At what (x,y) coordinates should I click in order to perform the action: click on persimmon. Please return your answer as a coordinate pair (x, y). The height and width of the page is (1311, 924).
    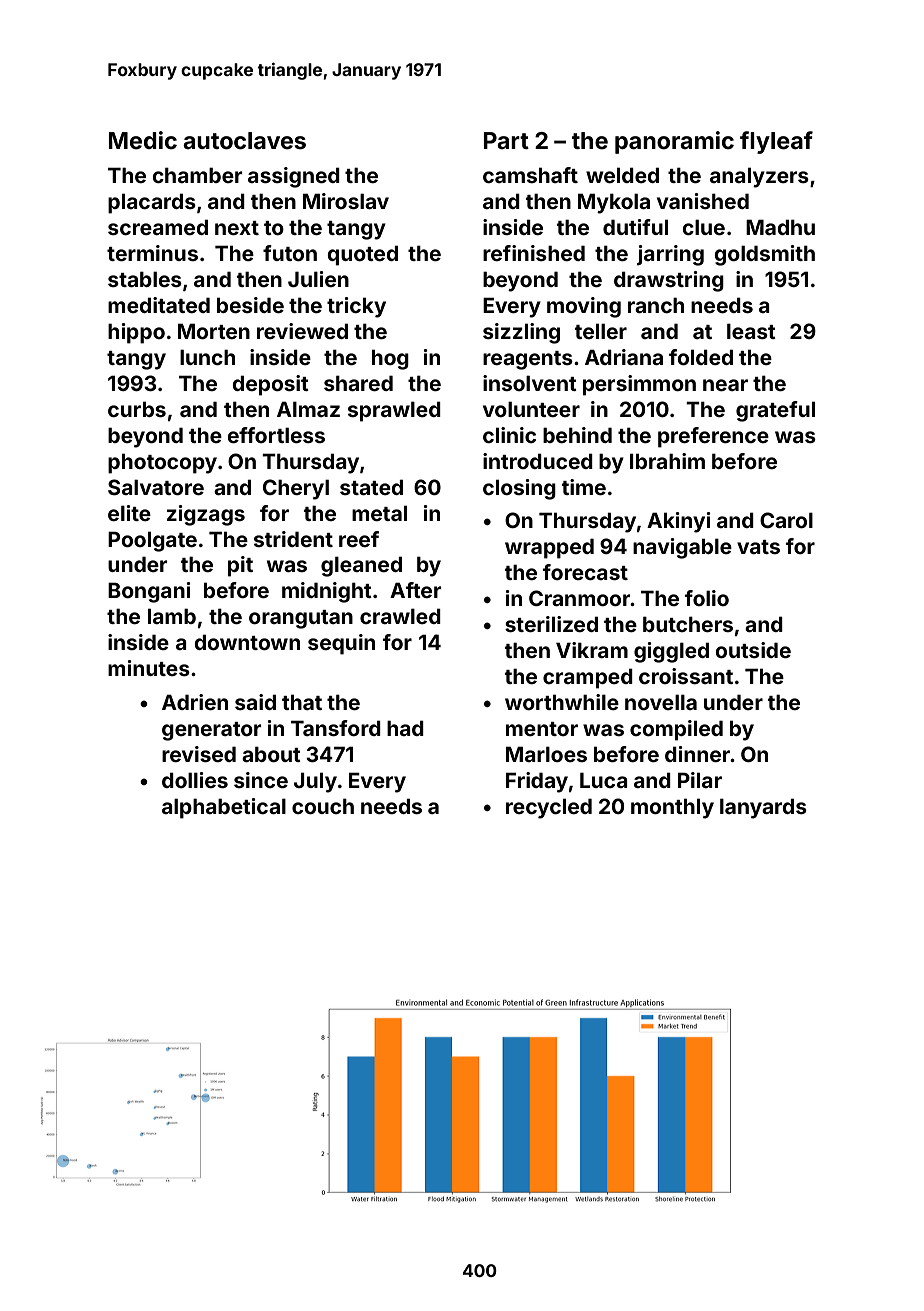
    Looking at the image, I should click on (639, 385).
